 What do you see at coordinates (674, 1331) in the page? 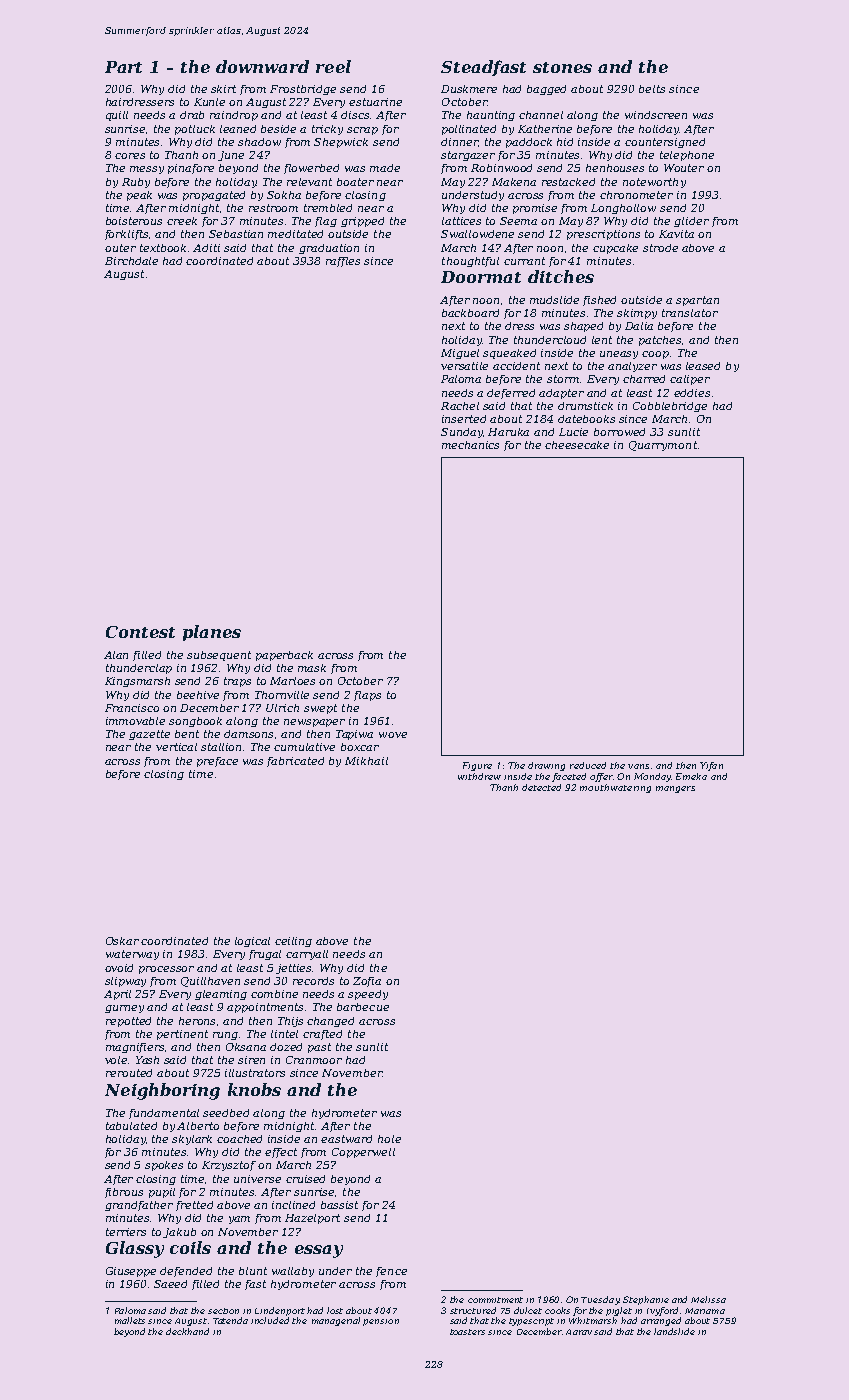
I see `landslide` at bounding box center [674, 1331].
